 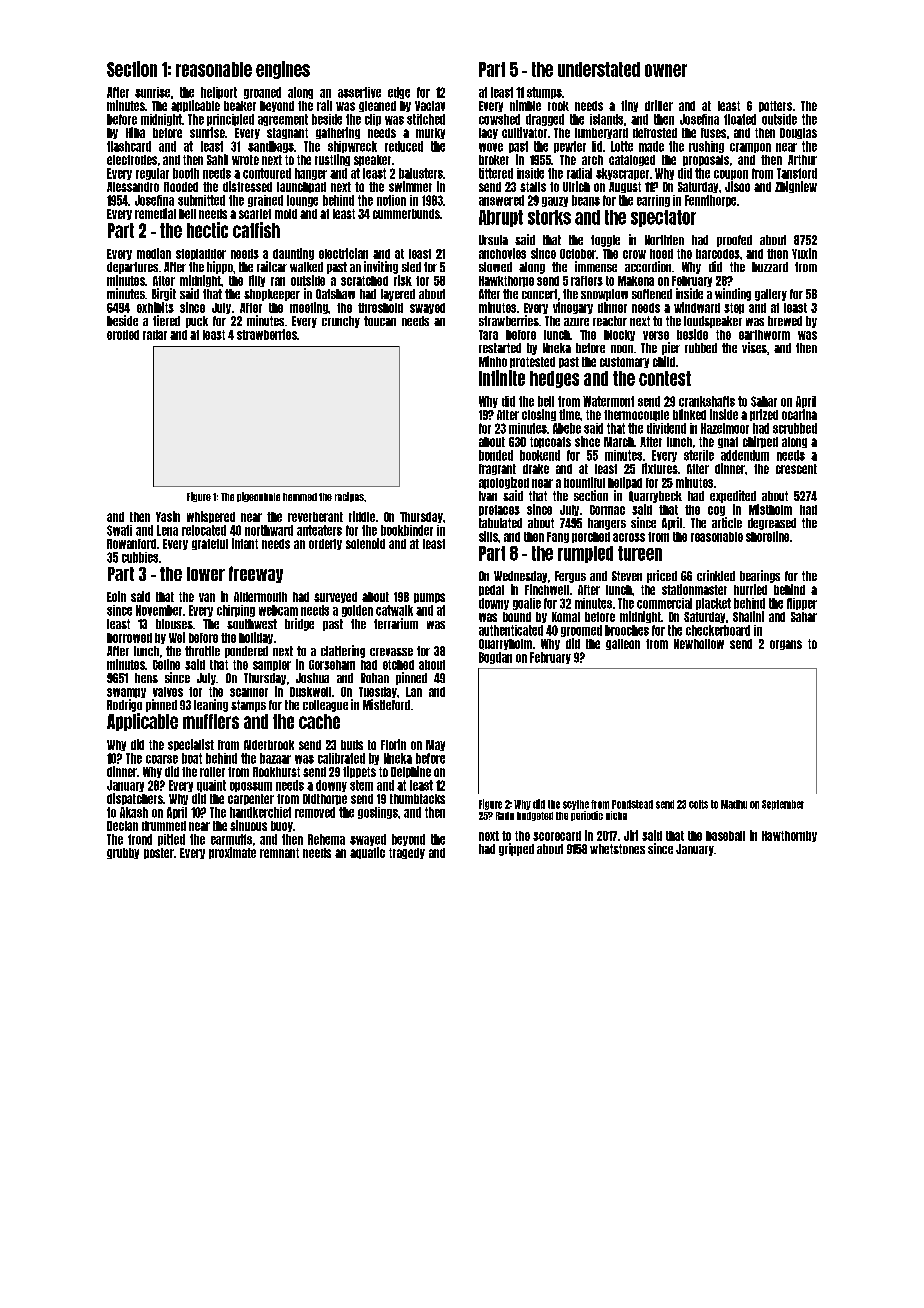 I want to click on Infinite, so click(x=502, y=378).
